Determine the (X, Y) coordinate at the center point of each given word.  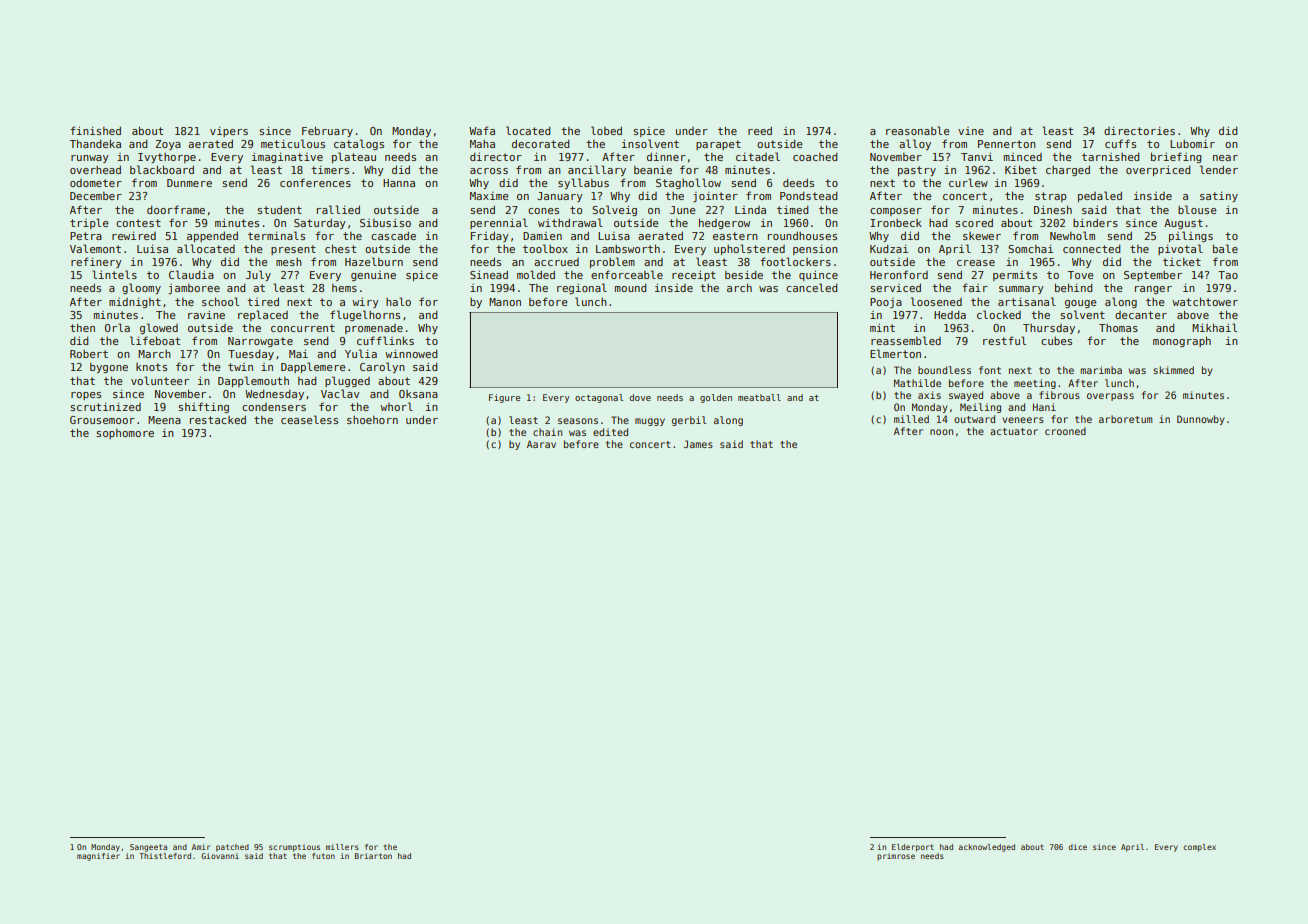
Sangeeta (148, 848)
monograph (1182, 341)
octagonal (599, 398)
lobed (606, 130)
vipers (229, 131)
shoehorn (372, 420)
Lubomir (1192, 143)
